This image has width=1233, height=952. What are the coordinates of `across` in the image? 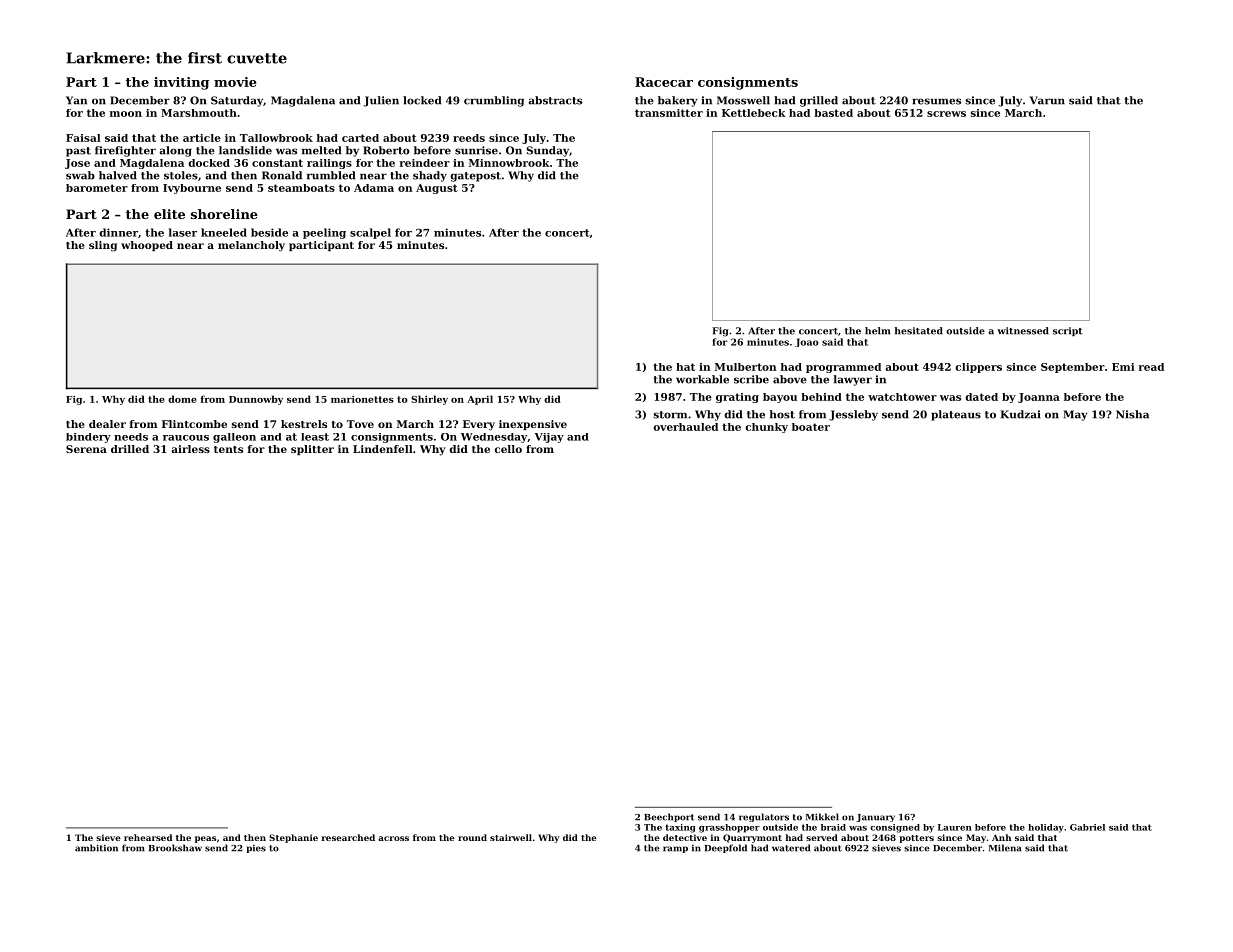 It's located at (393, 838).
